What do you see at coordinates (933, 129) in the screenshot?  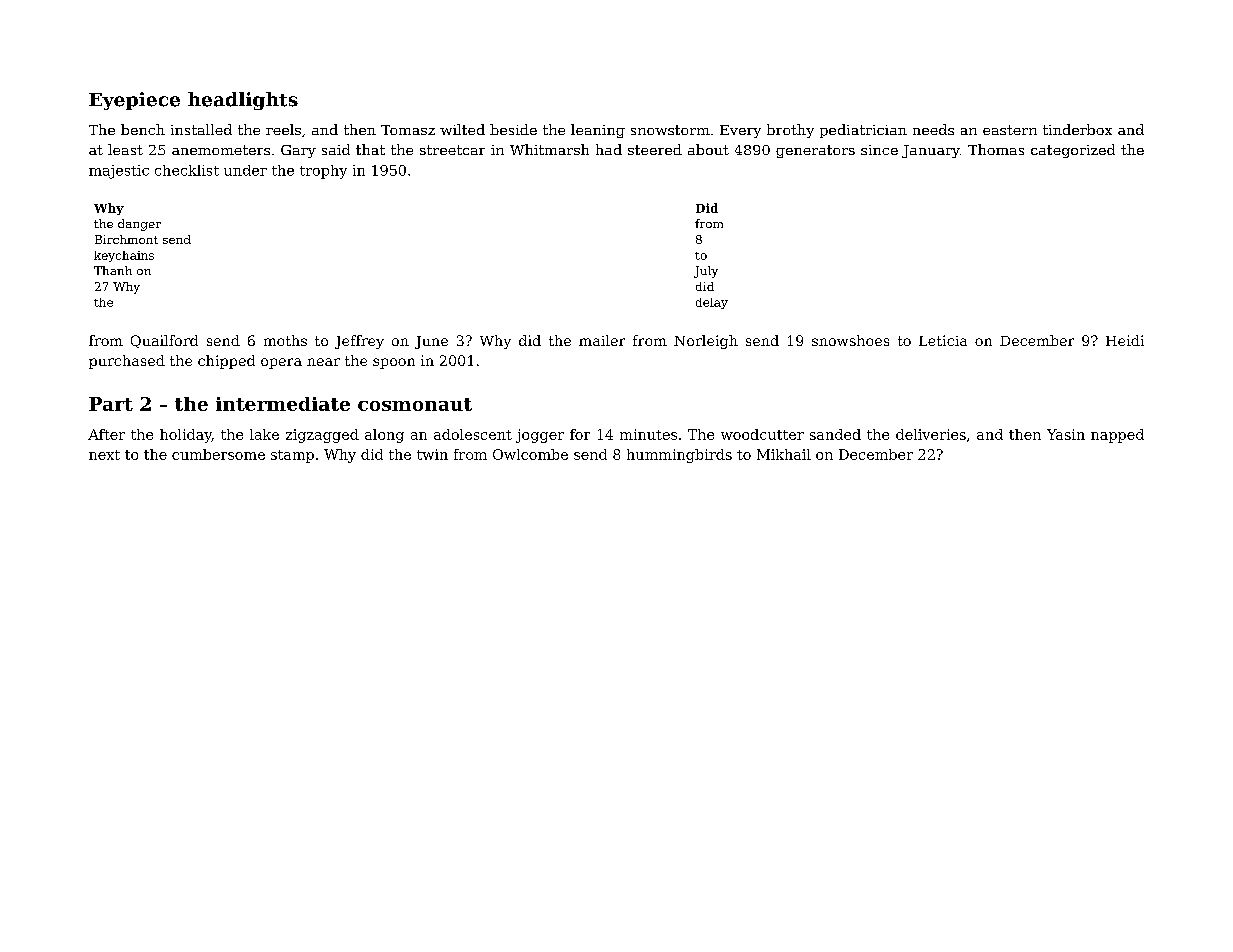 I see `needs` at bounding box center [933, 129].
